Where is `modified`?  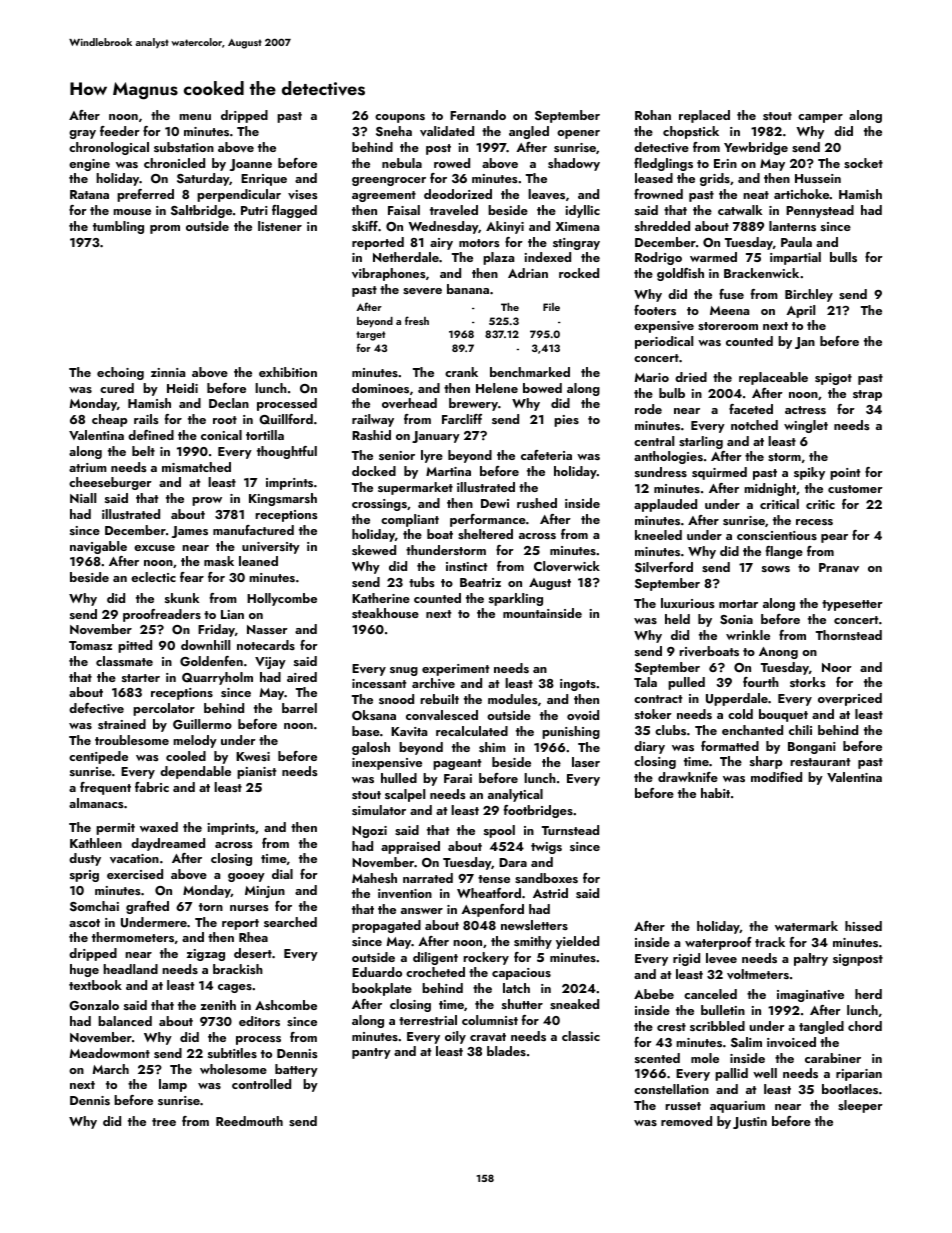
modified is located at coordinates (776, 777).
